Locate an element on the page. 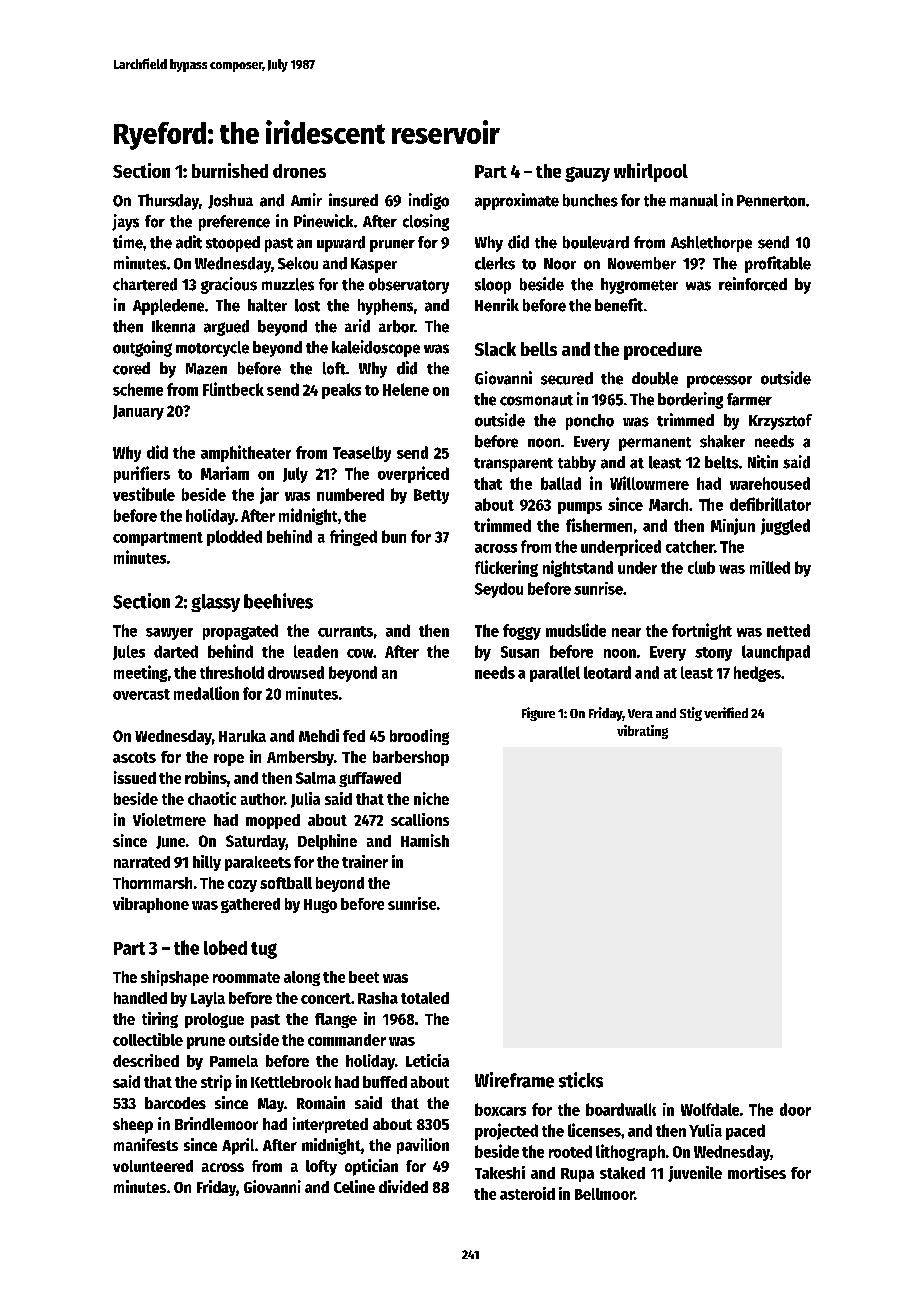  volunteered is located at coordinates (153, 1166).
